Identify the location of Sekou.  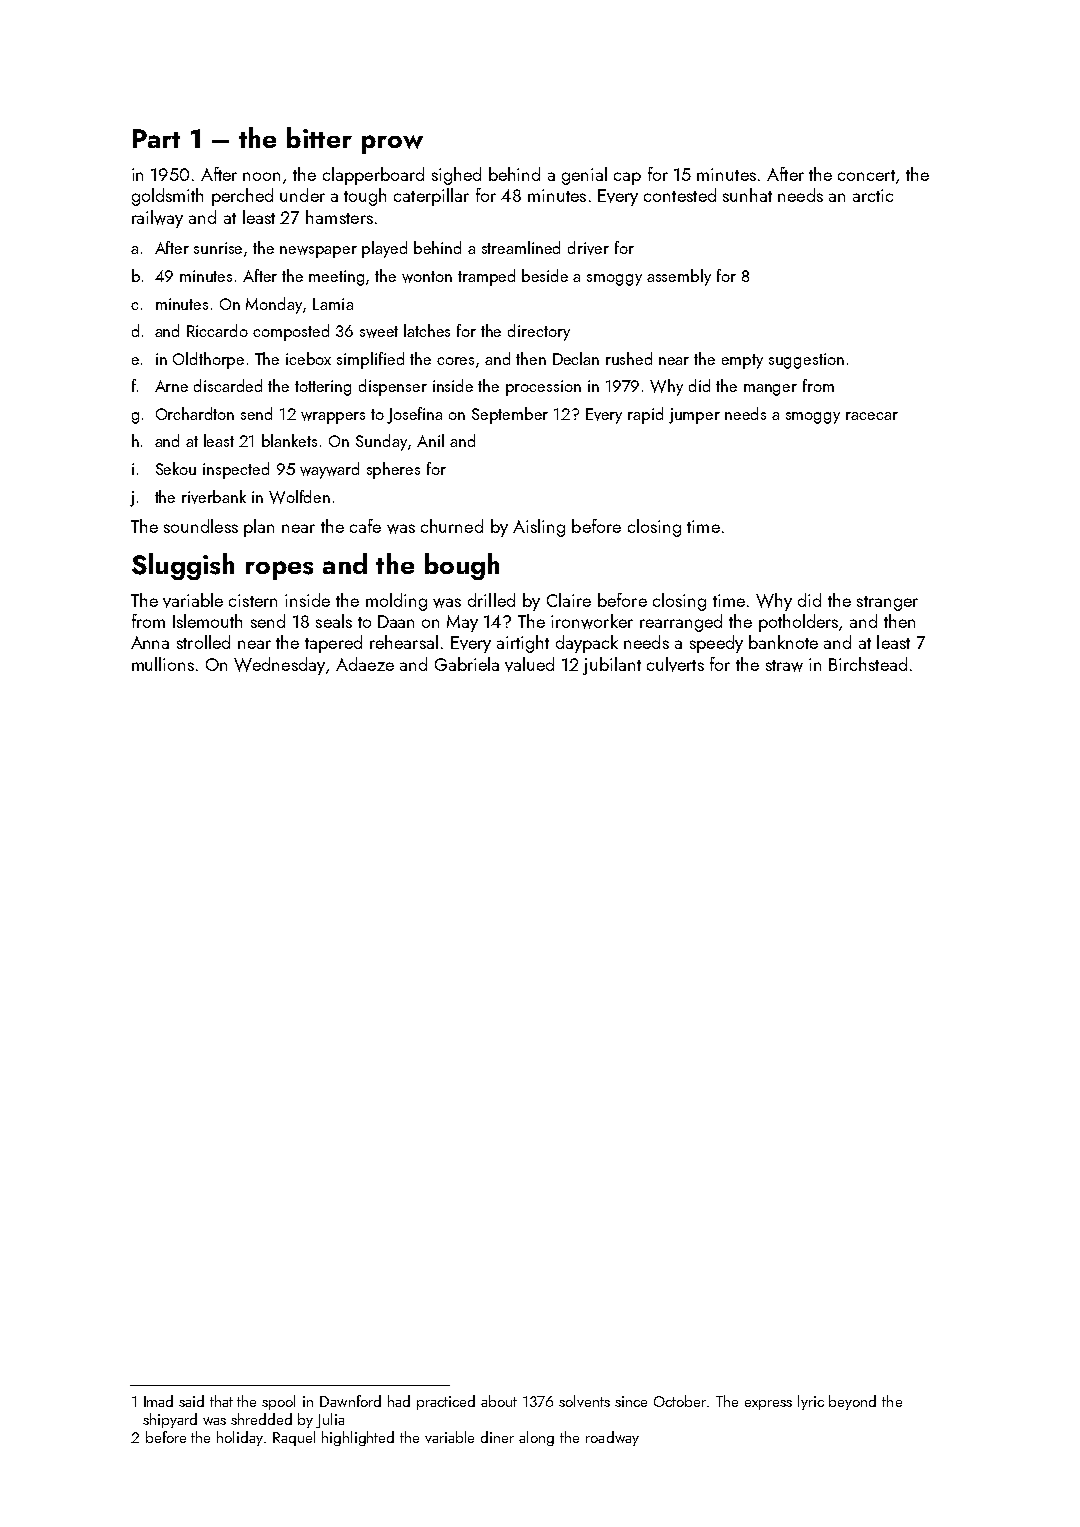
(176, 468).
